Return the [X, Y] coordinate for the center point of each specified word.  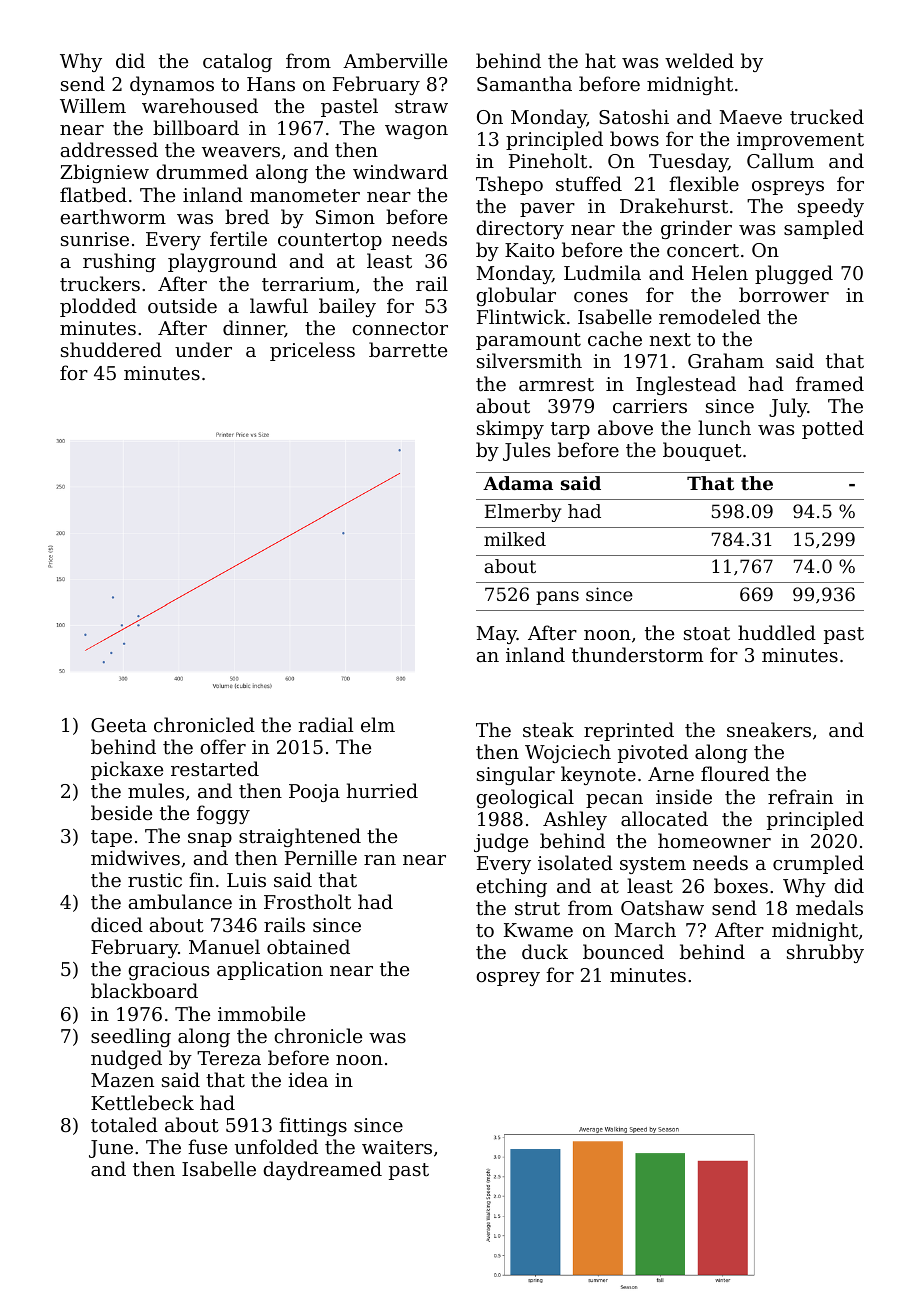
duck [545, 951]
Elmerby [523, 513]
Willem [93, 105]
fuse [207, 1146]
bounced [623, 951]
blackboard [144, 990]
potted [833, 429]
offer [223, 746]
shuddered [111, 349]
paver [547, 210]
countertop [330, 241]
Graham [726, 360]
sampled [824, 229]
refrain [800, 796]
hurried [382, 790]
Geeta [119, 725]
